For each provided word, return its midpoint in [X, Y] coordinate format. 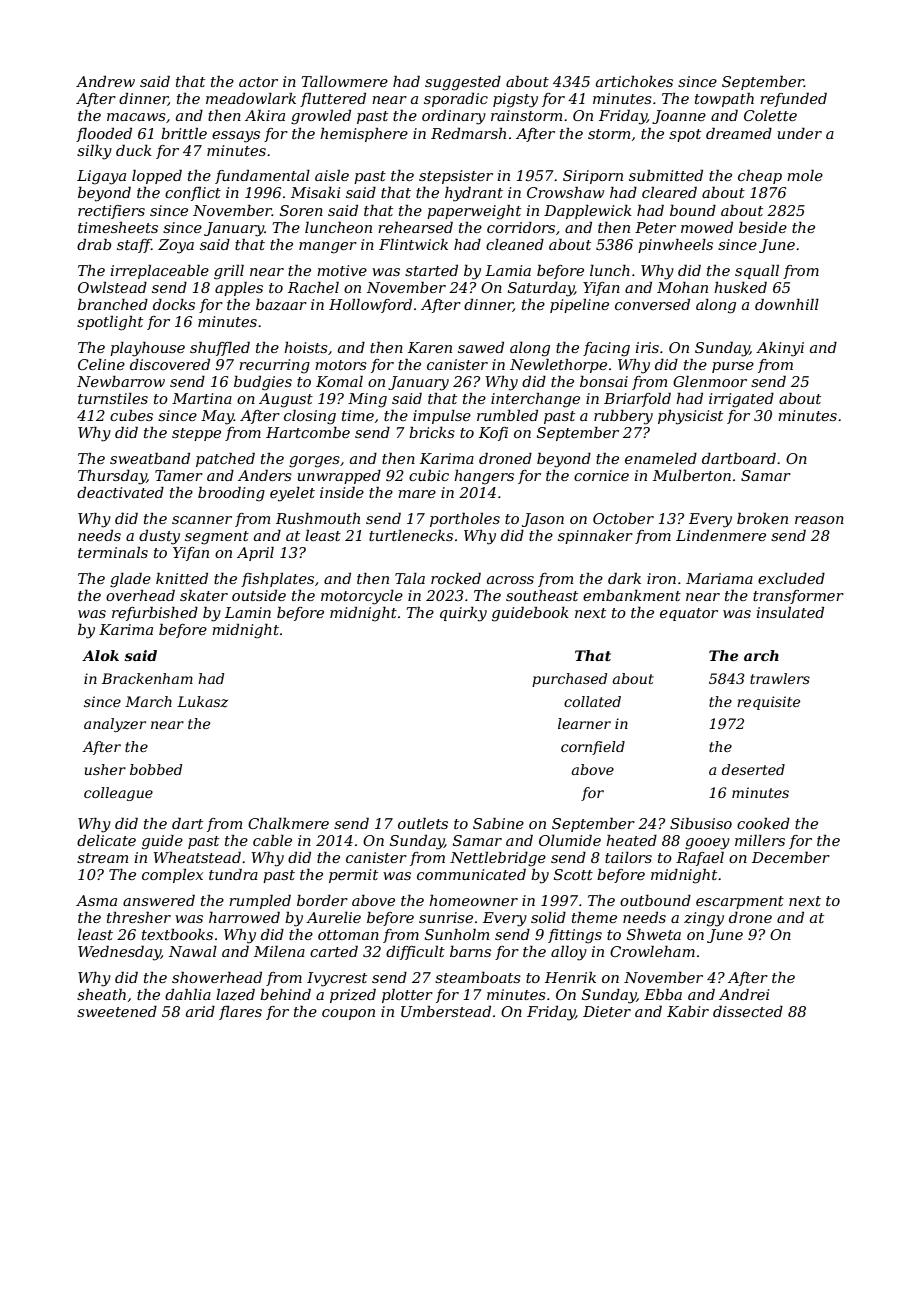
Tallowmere [345, 81]
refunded [793, 99]
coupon [348, 1014]
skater [204, 595]
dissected [748, 1011]
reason [819, 520]
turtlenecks [411, 535]
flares [240, 1012]
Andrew [105, 81]
